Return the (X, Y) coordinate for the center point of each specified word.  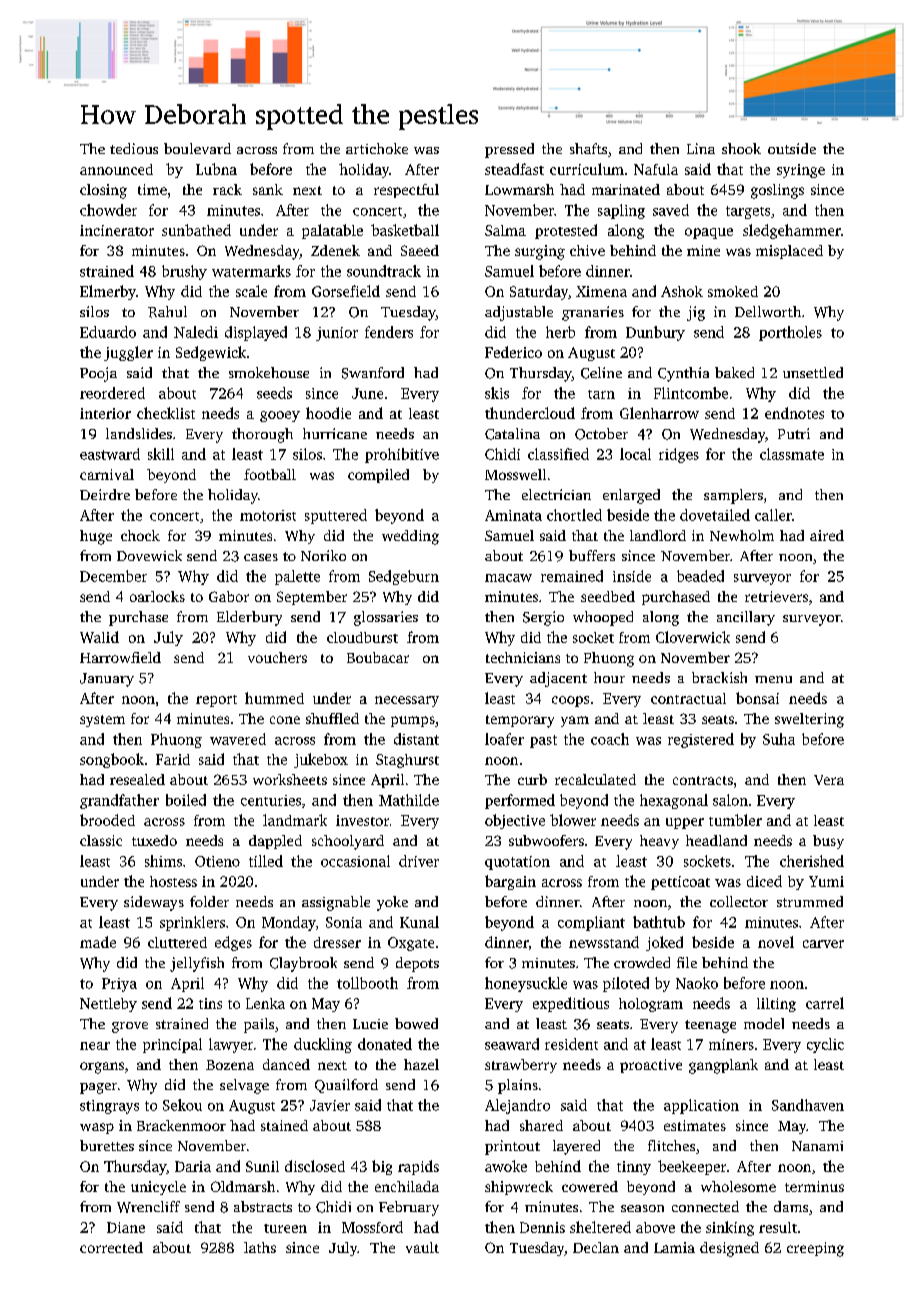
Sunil (262, 1166)
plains (518, 1086)
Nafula (656, 169)
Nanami (817, 1146)
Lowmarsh (519, 189)
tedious (134, 148)
